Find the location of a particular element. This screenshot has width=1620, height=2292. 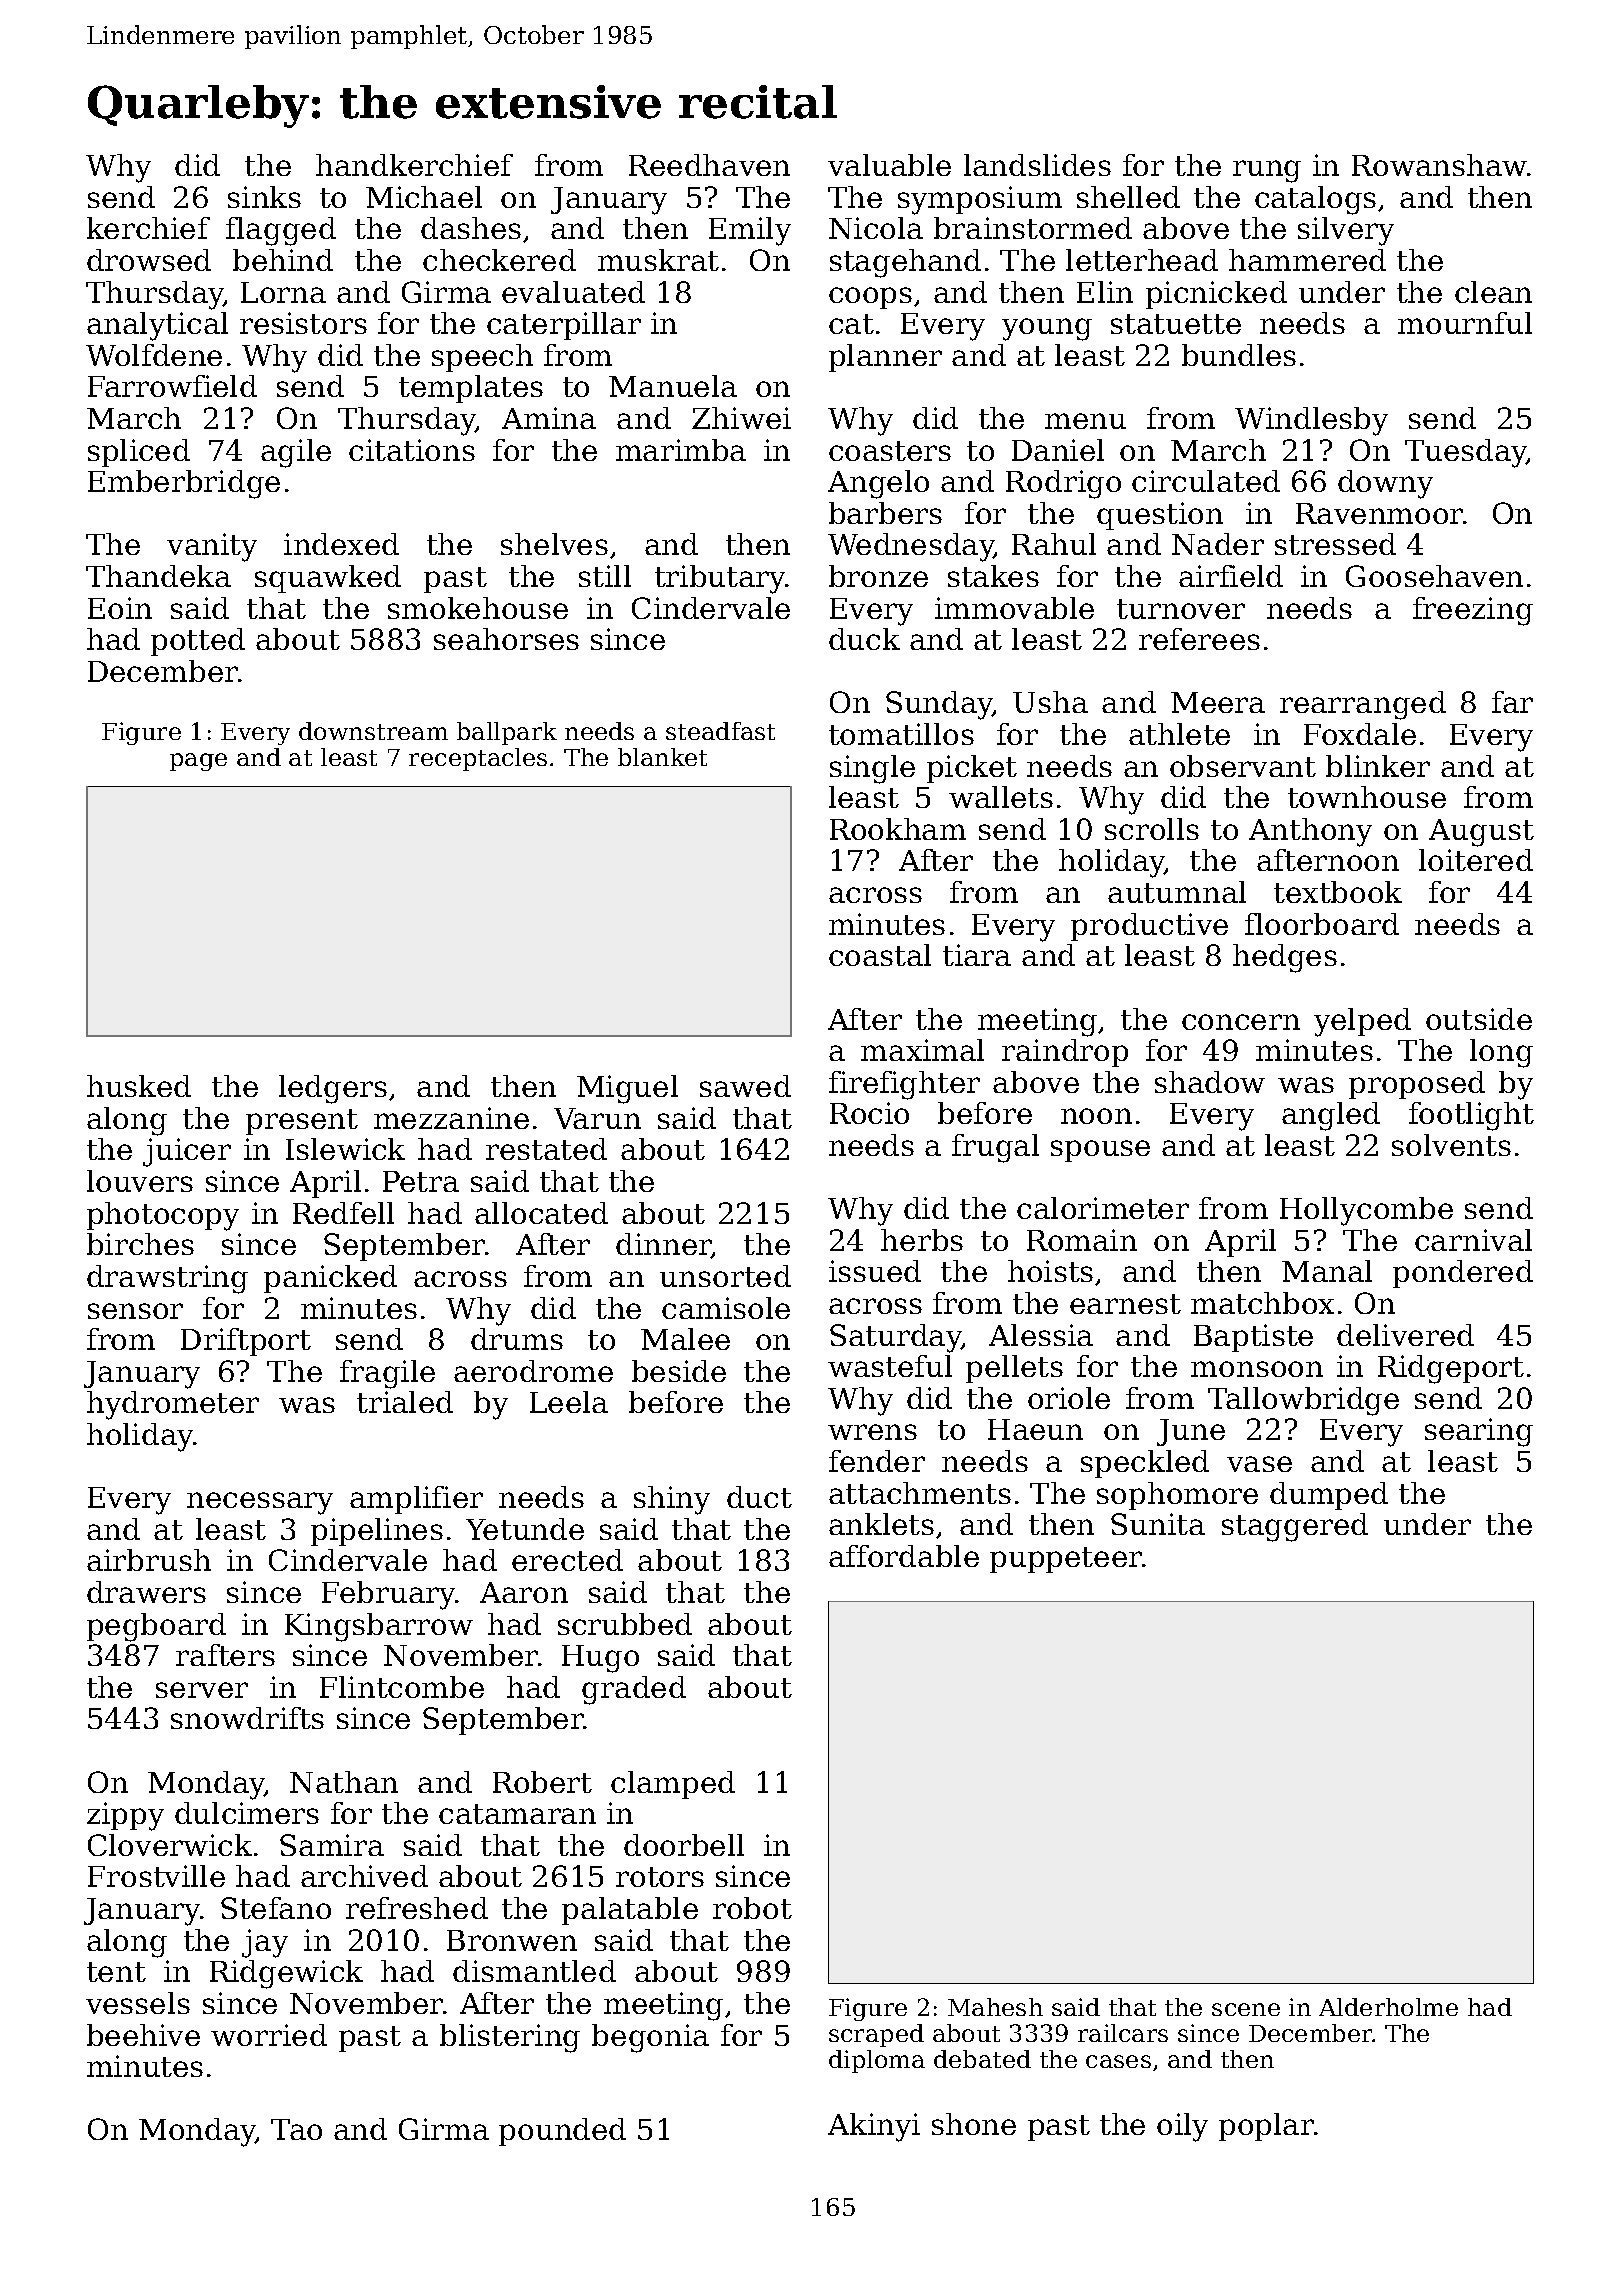

Aaron is located at coordinates (524, 1592).
